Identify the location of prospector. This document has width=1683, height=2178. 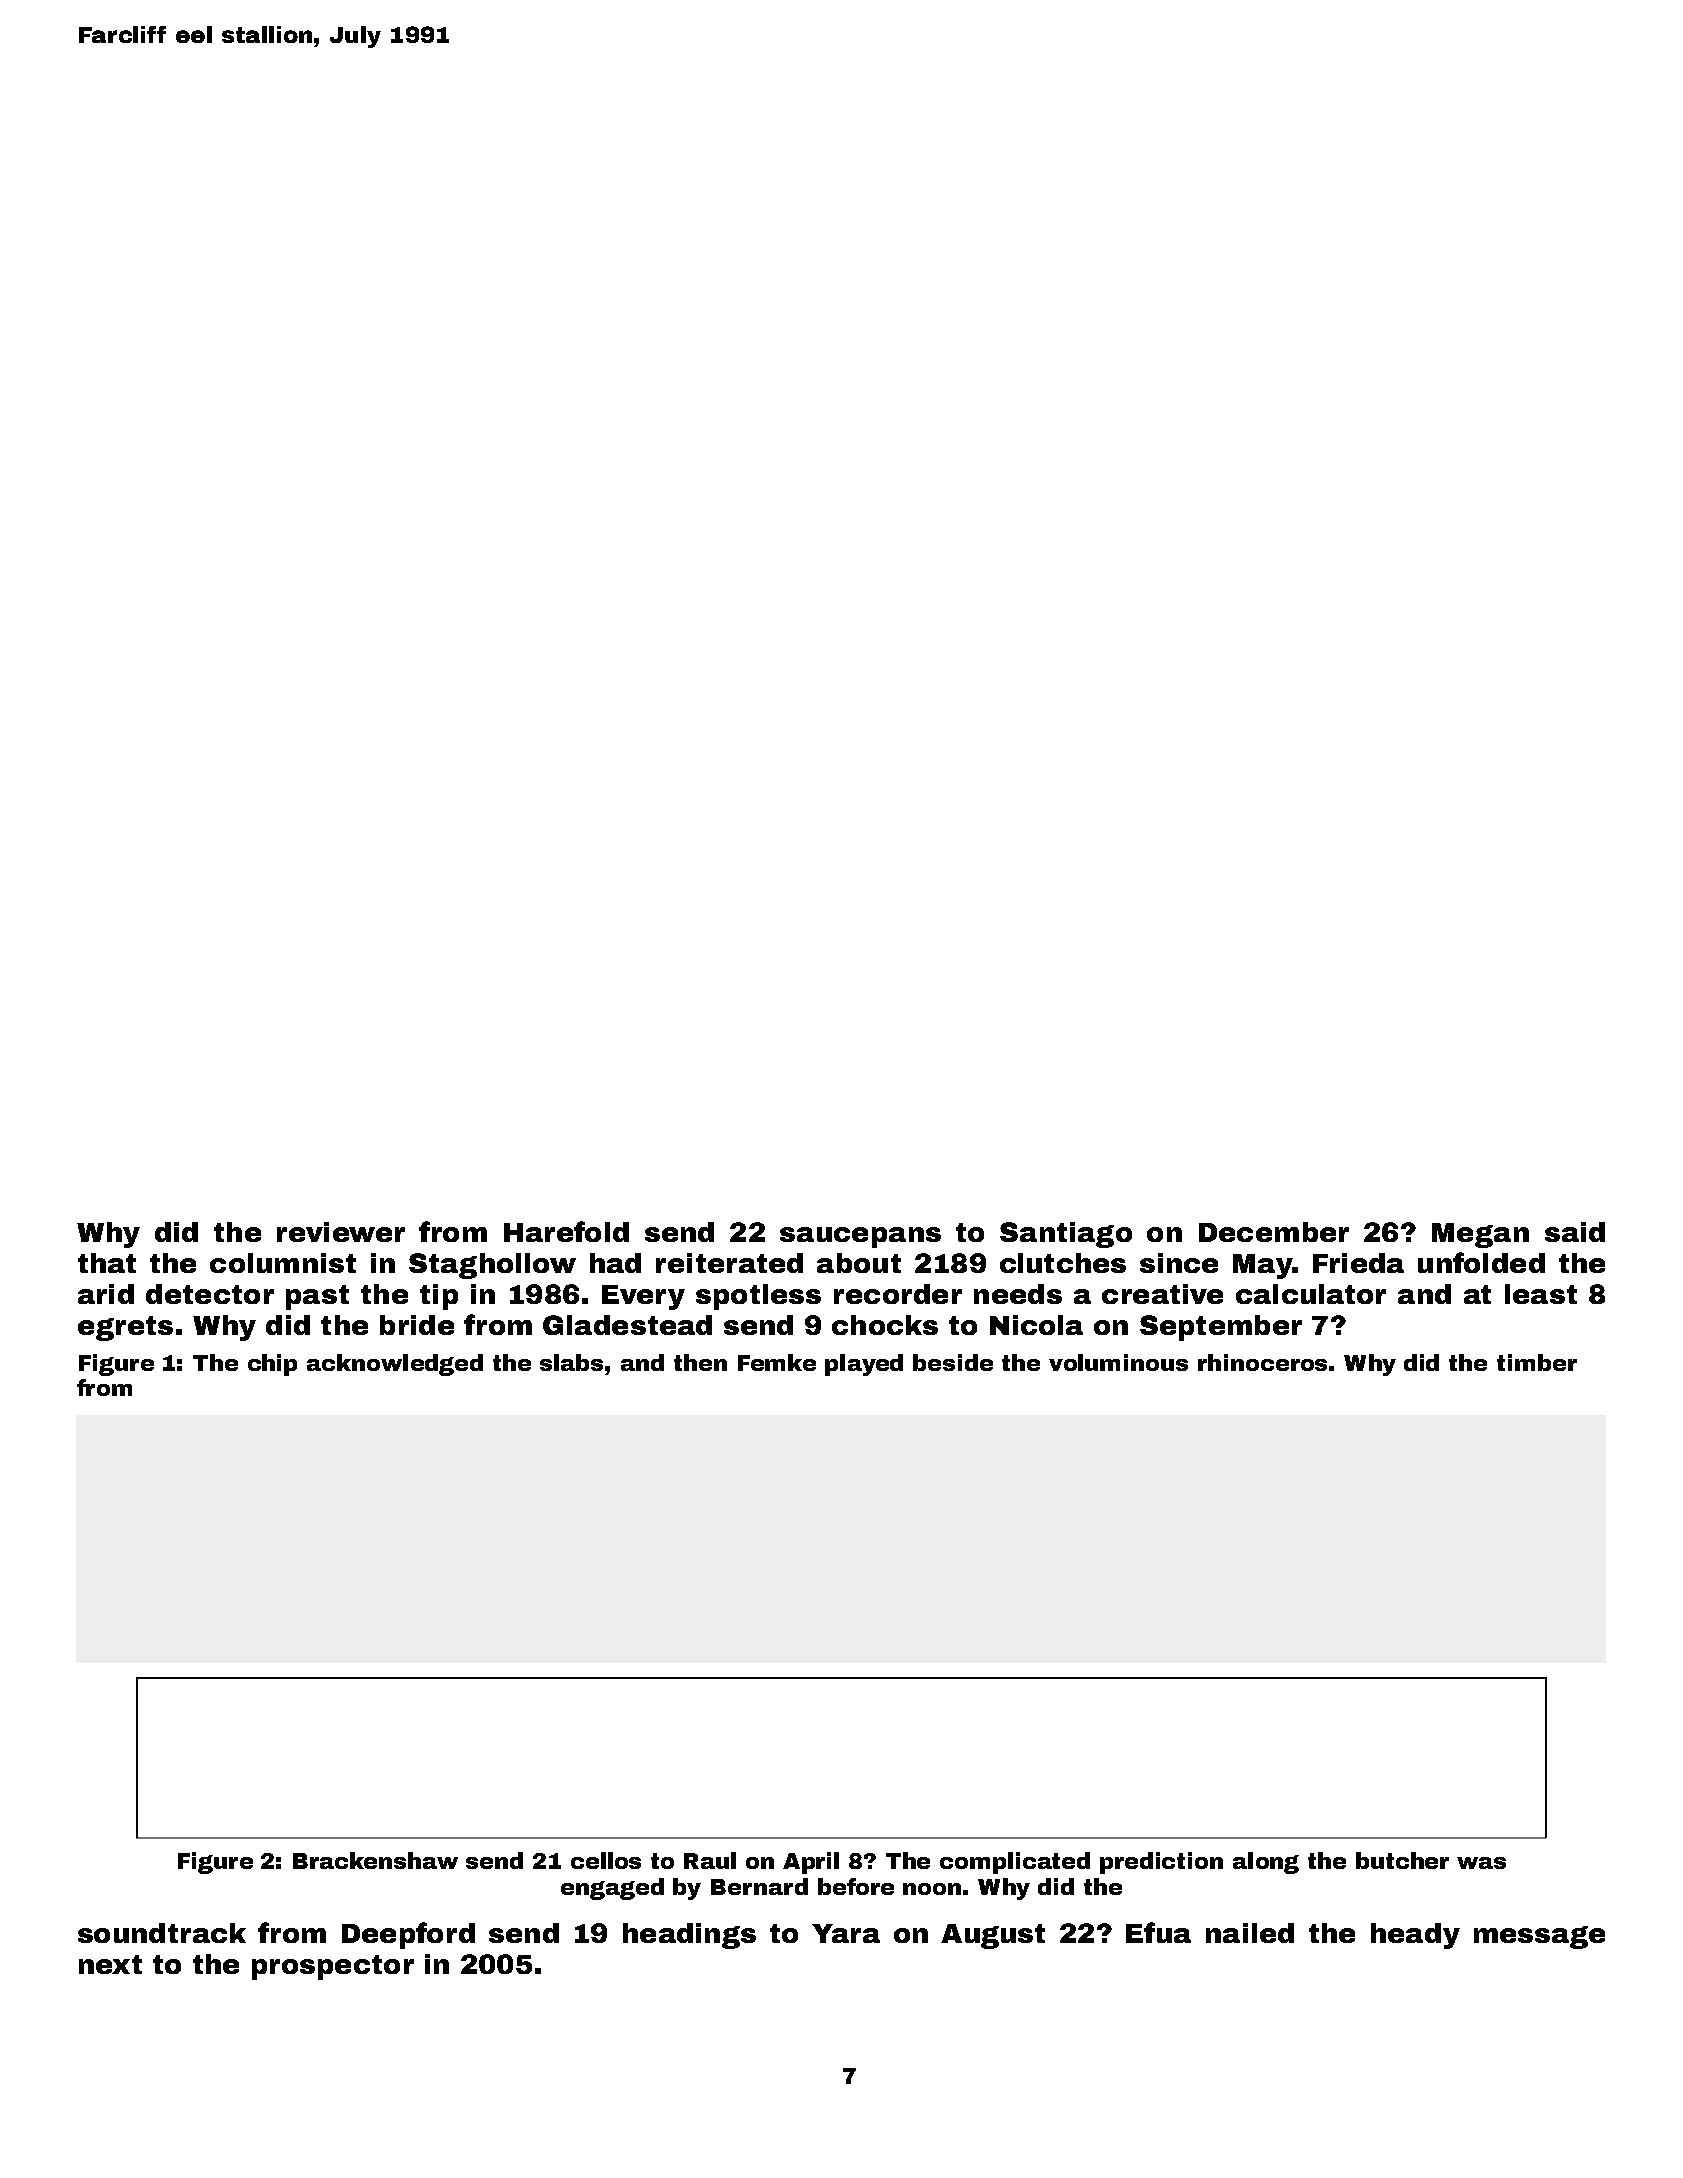
(333, 1967).
